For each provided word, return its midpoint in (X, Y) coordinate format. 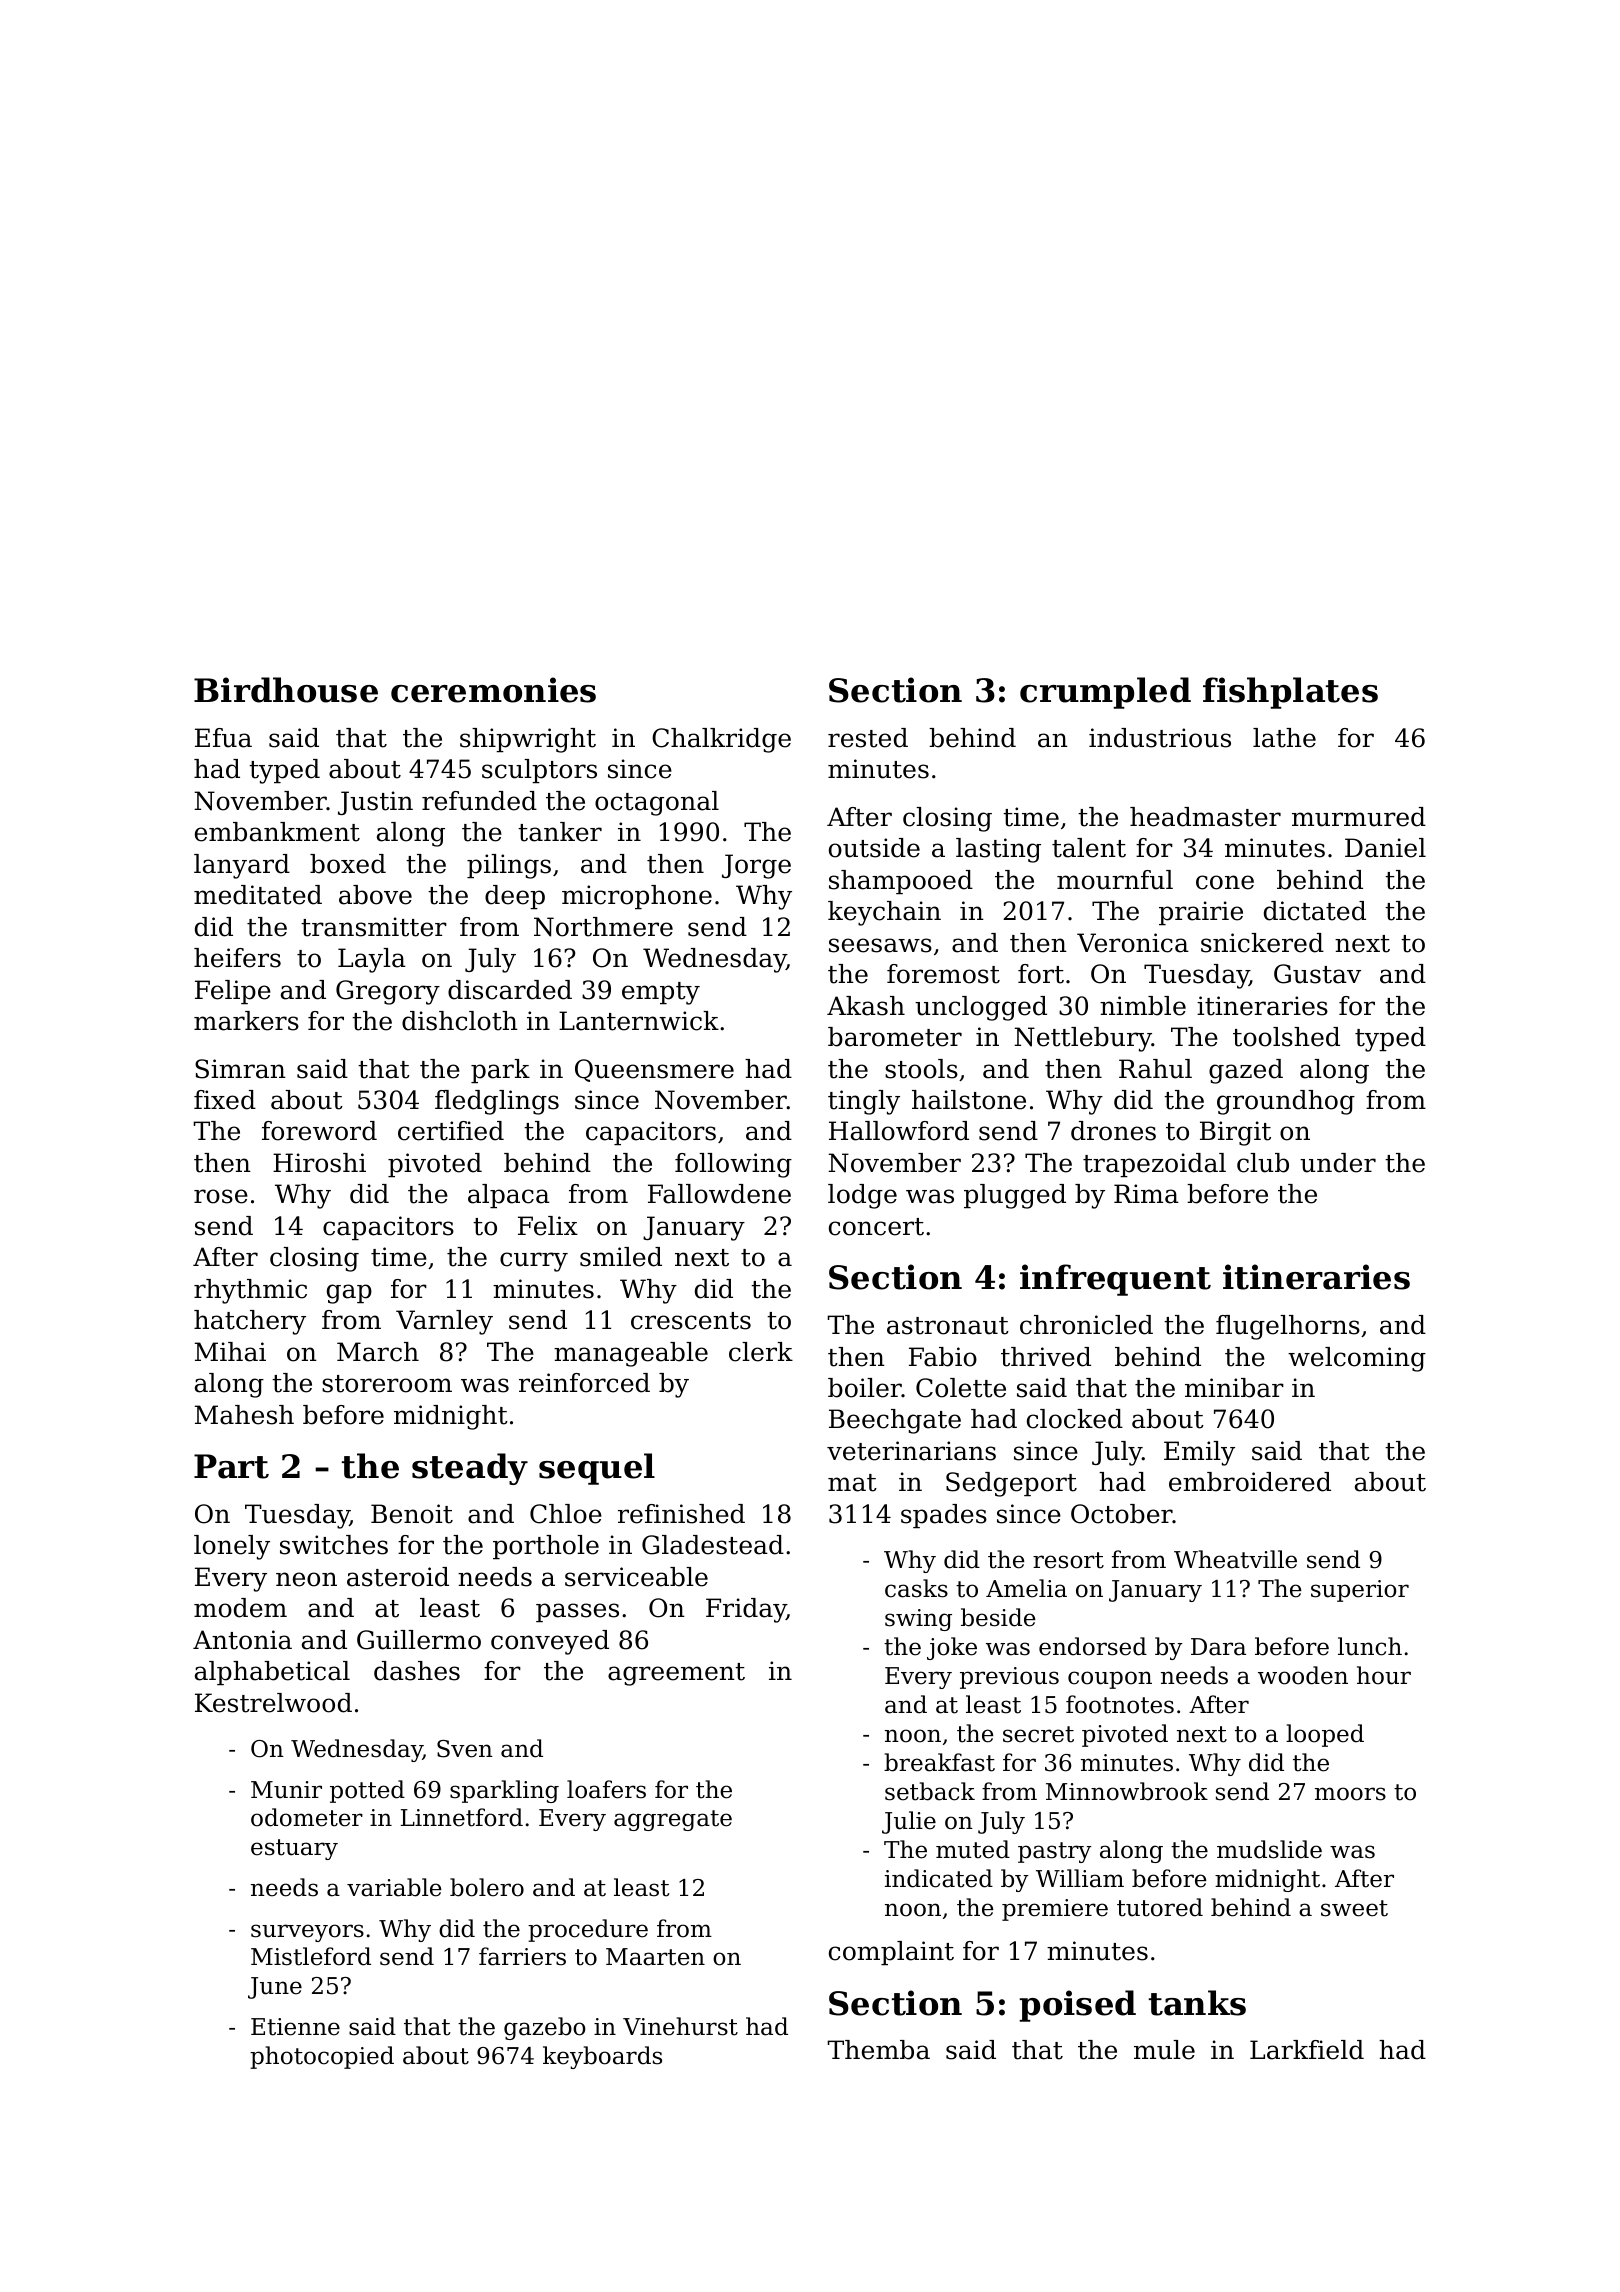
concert (876, 1227)
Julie (909, 1822)
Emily (1199, 1453)
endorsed (1093, 1646)
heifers (237, 958)
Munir (286, 1790)
